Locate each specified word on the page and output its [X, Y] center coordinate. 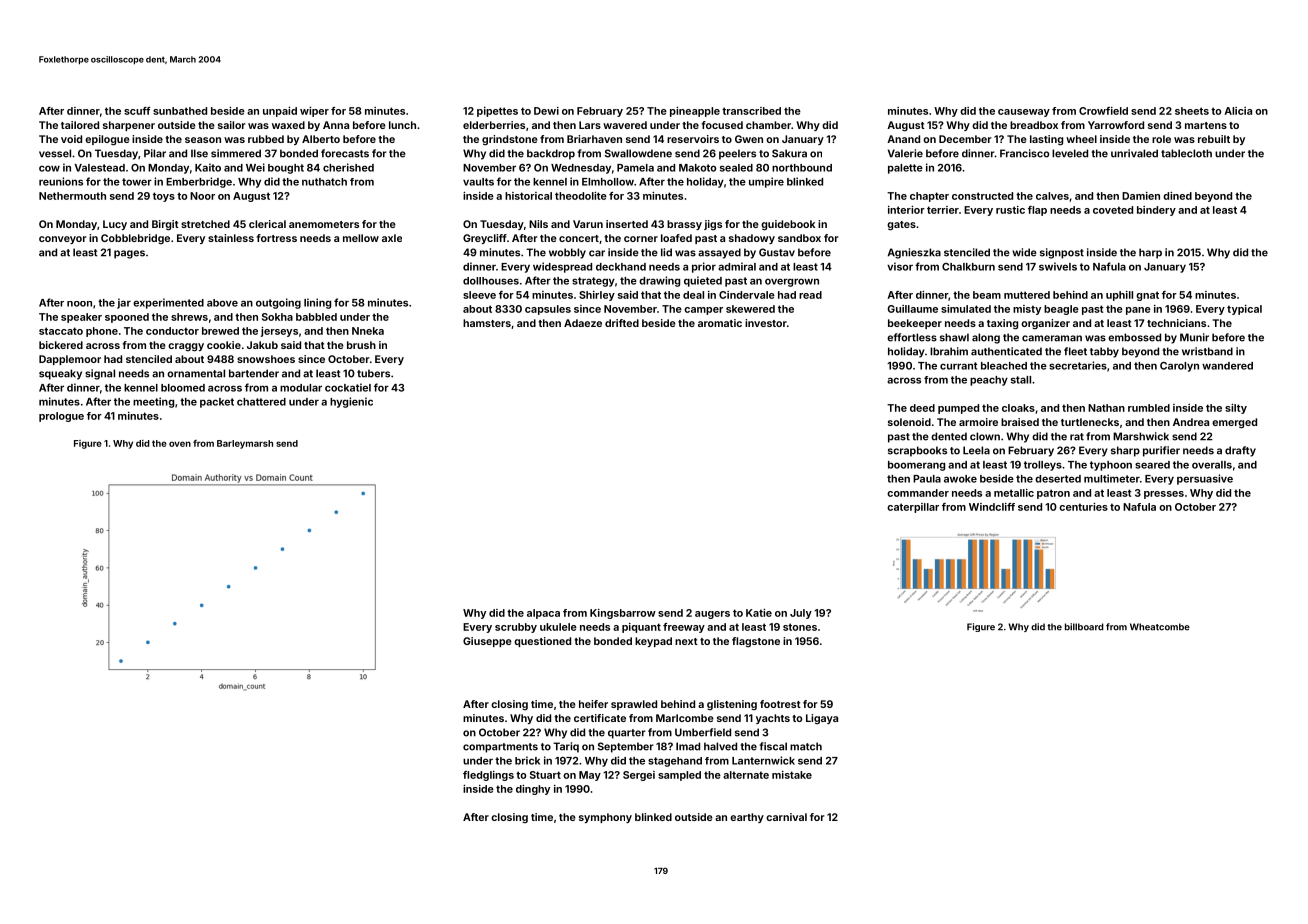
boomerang [916, 466]
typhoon [1111, 466]
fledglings [488, 776]
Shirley [597, 296]
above [222, 303]
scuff [137, 111]
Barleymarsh [245, 444]
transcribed [751, 111]
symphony [605, 818]
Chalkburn [968, 267]
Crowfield [1103, 111]
